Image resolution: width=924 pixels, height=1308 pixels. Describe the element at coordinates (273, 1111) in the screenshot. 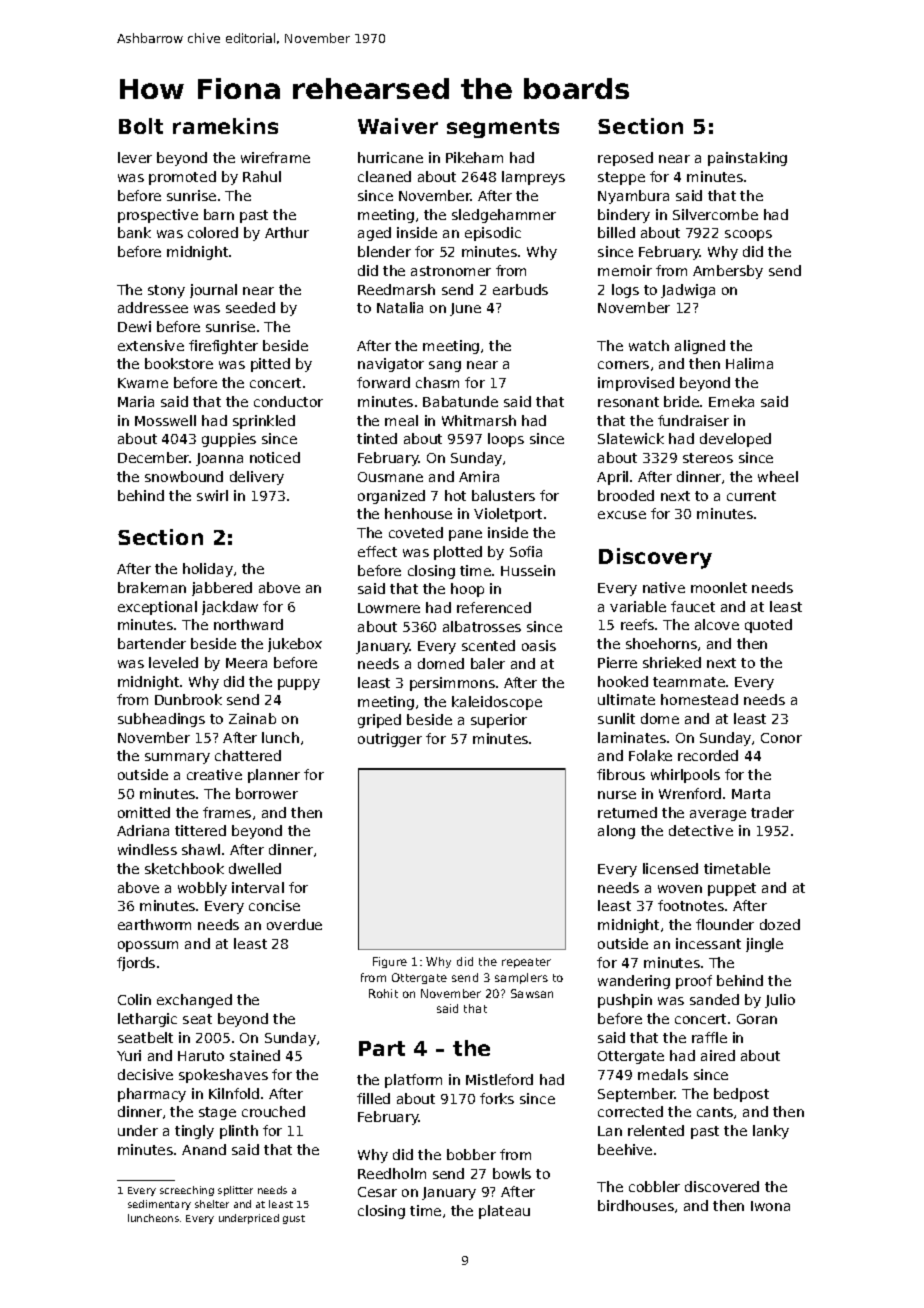

I see `crouched` at that location.
